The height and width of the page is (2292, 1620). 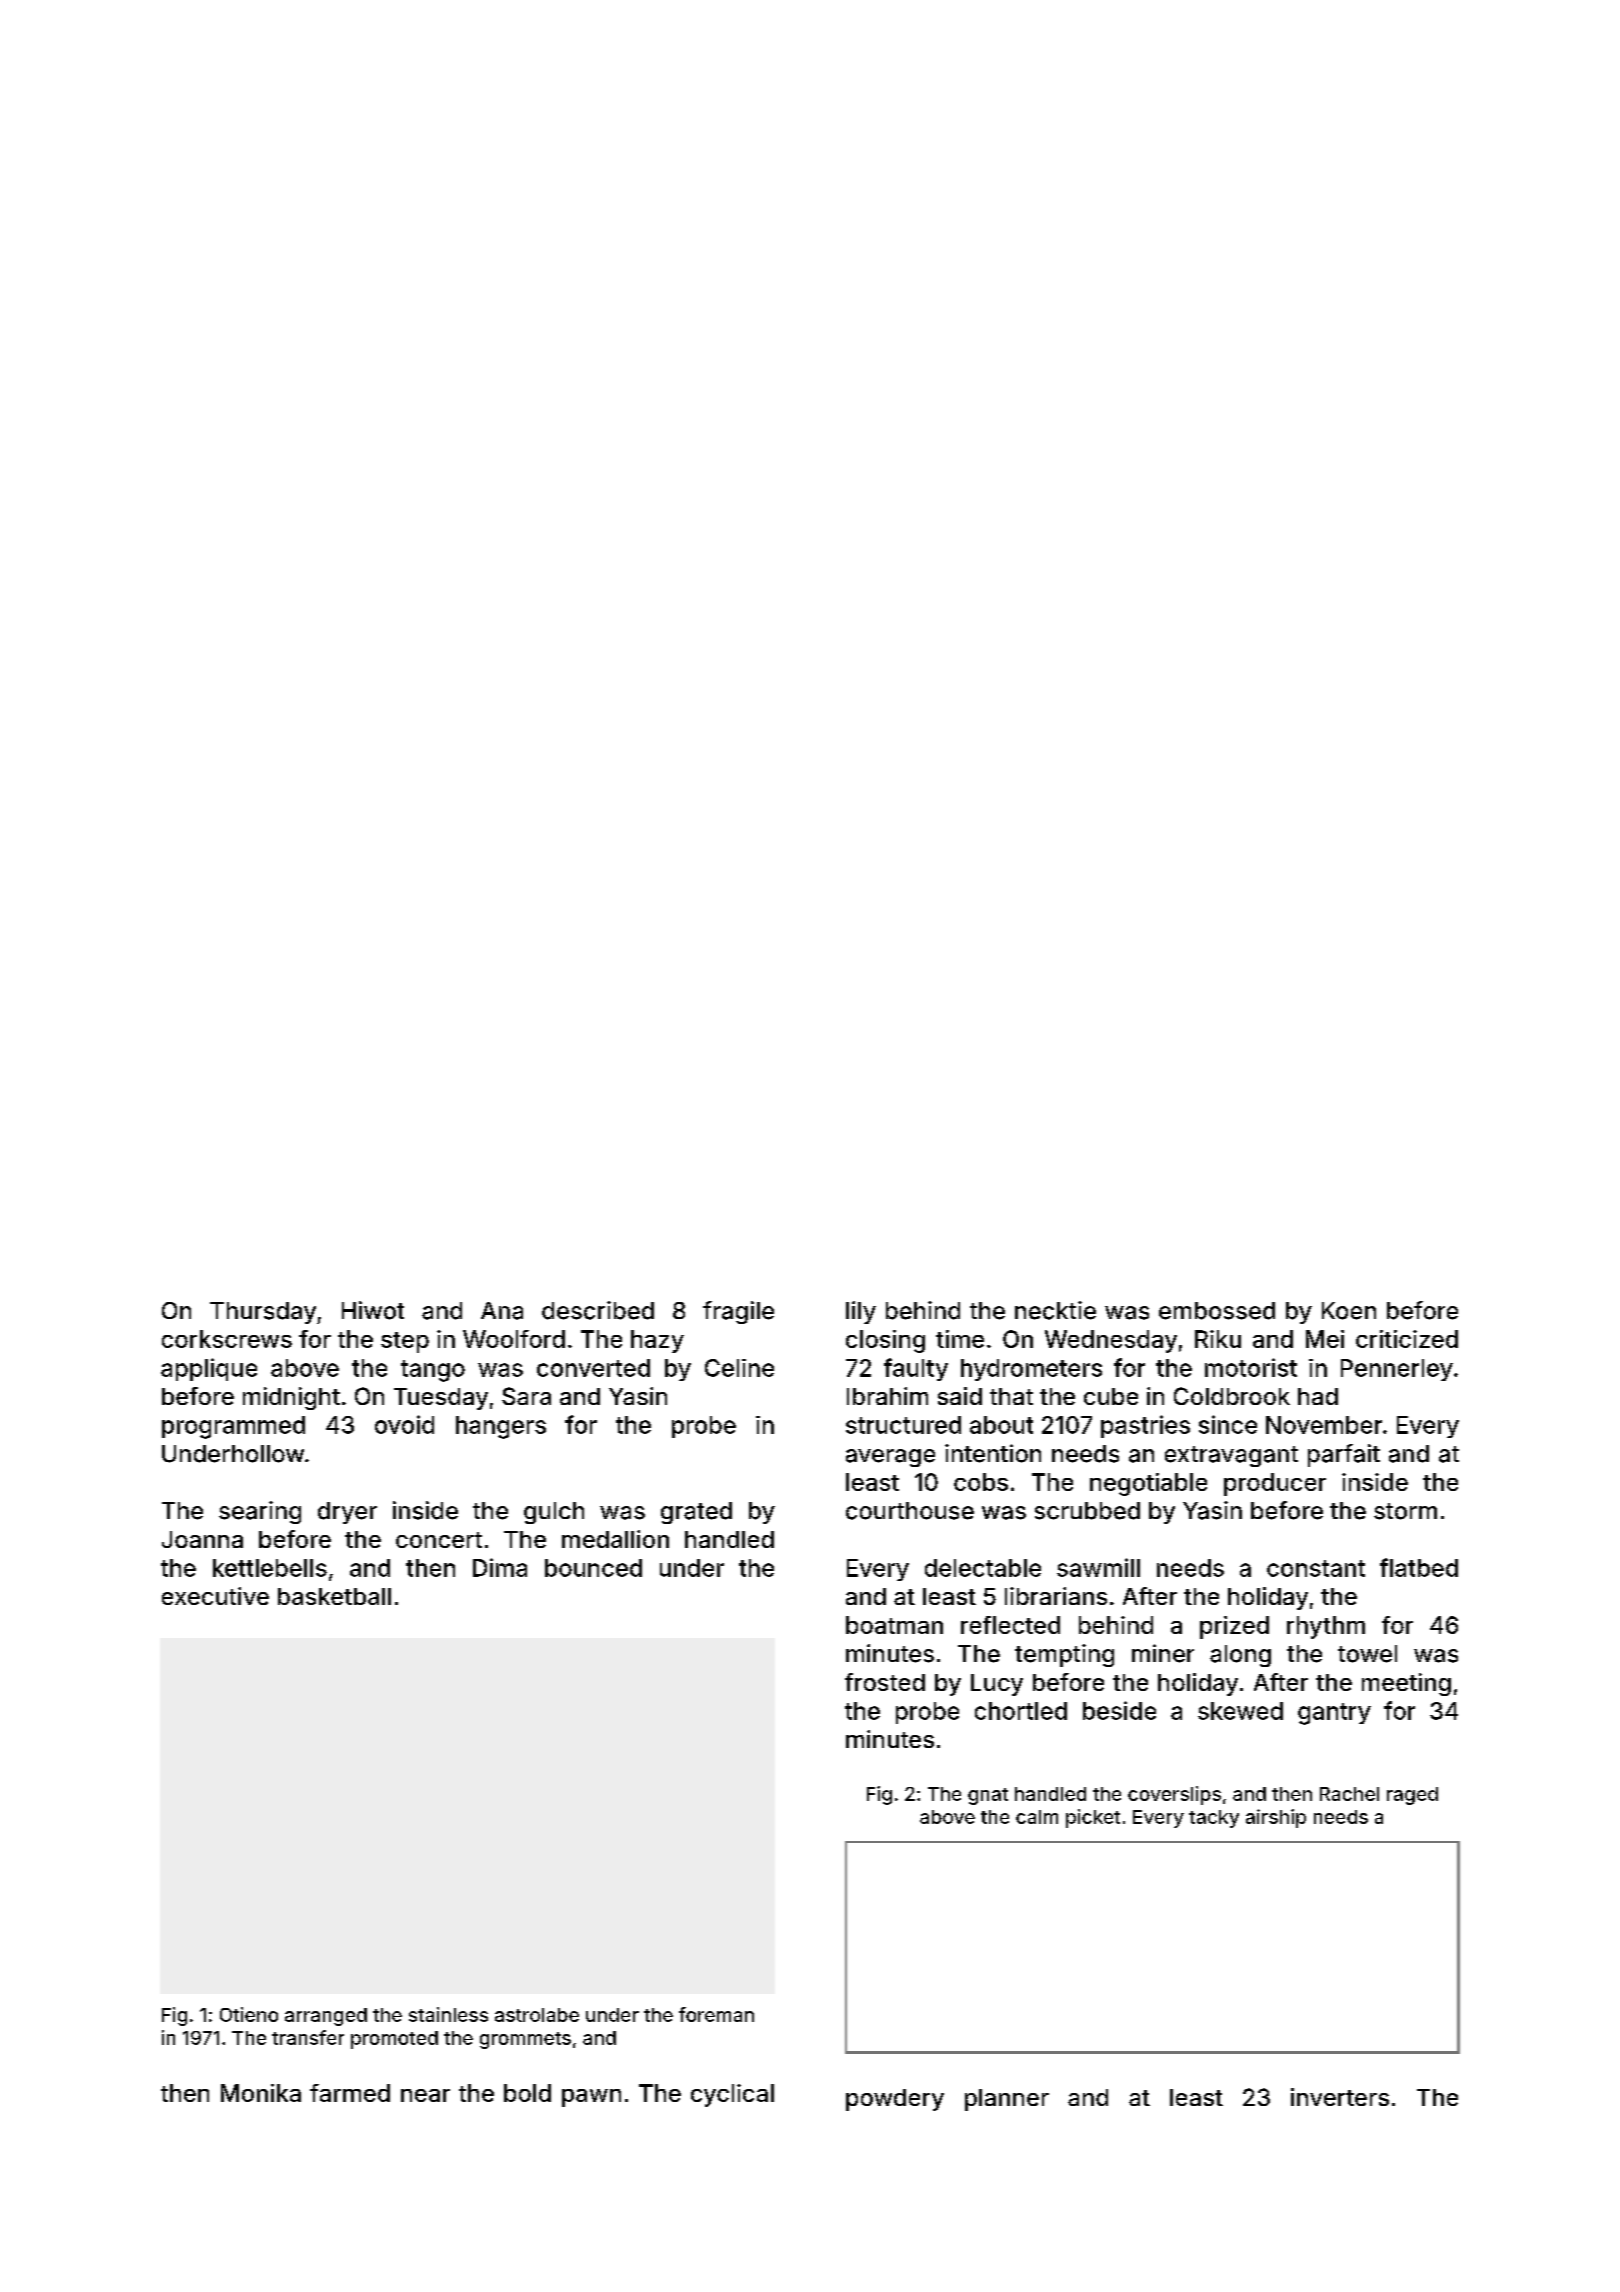 I want to click on dryer, so click(x=347, y=1513).
